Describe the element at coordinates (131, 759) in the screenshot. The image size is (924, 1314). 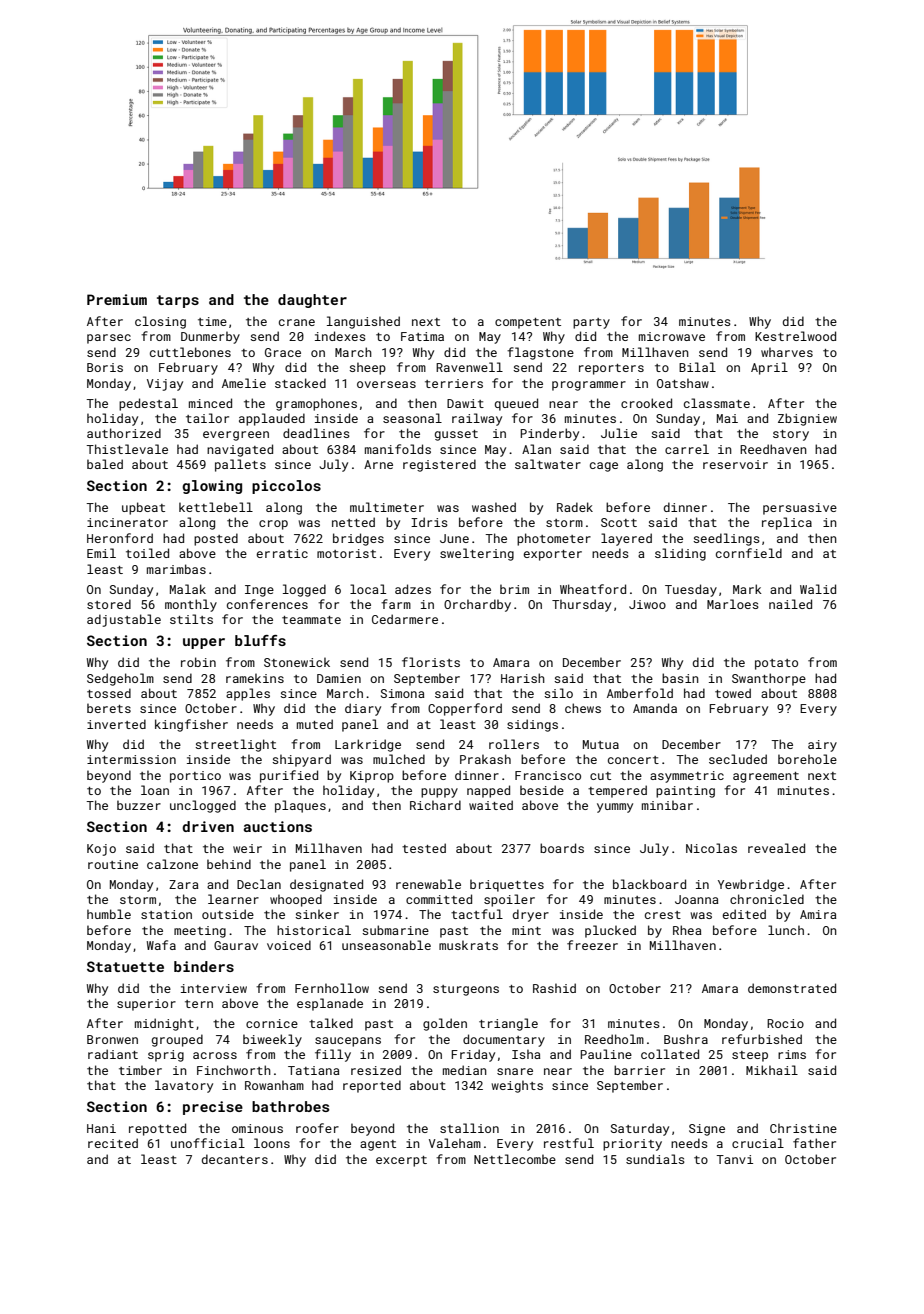
I see `intermission` at that location.
